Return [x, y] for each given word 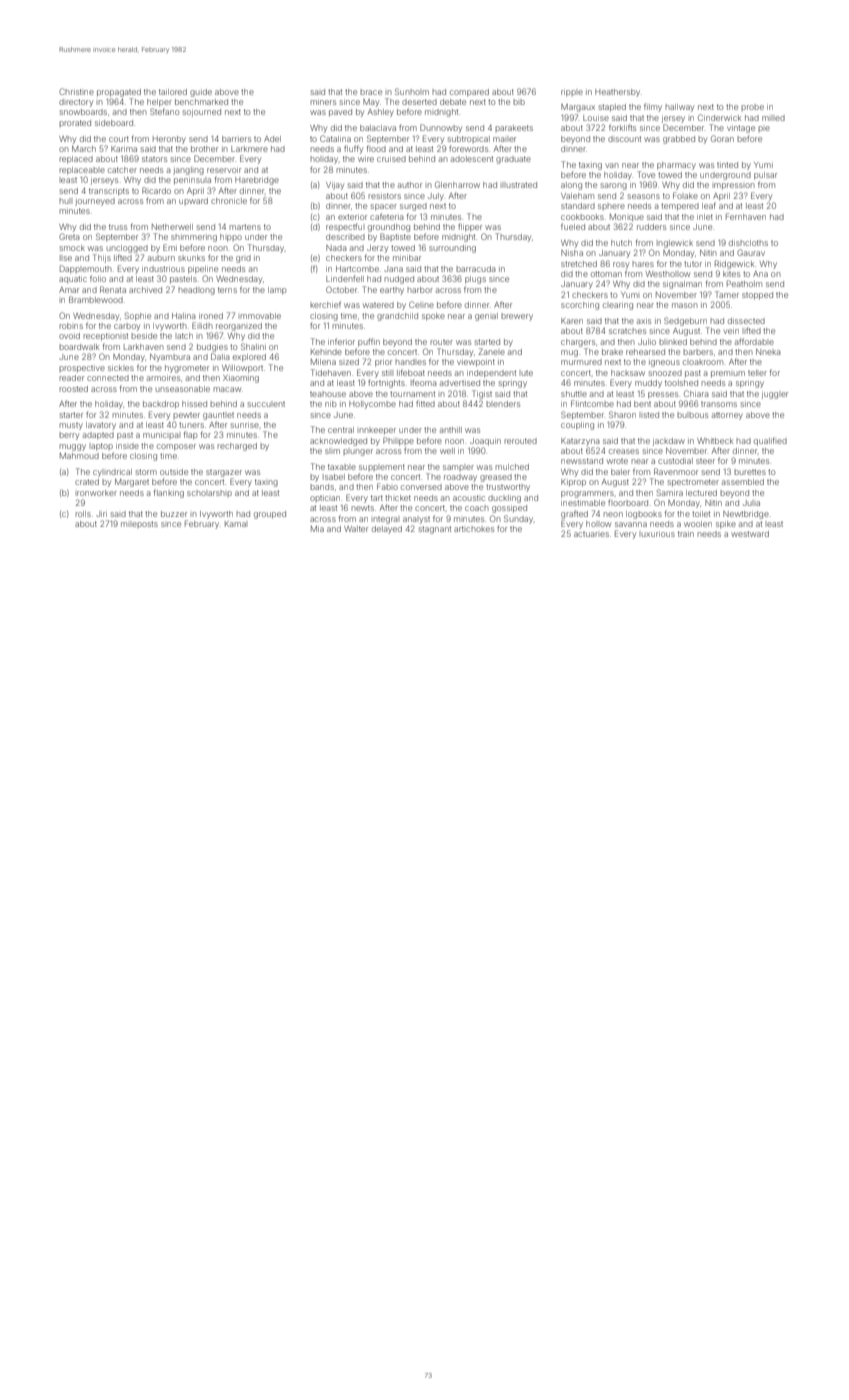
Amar [69, 290]
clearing [618, 306]
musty [71, 426]
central [341, 430]
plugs [475, 280]
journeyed [95, 202]
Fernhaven [746, 216]
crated [87, 482]
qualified [770, 441]
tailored [173, 92]
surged [413, 207]
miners [323, 102]
